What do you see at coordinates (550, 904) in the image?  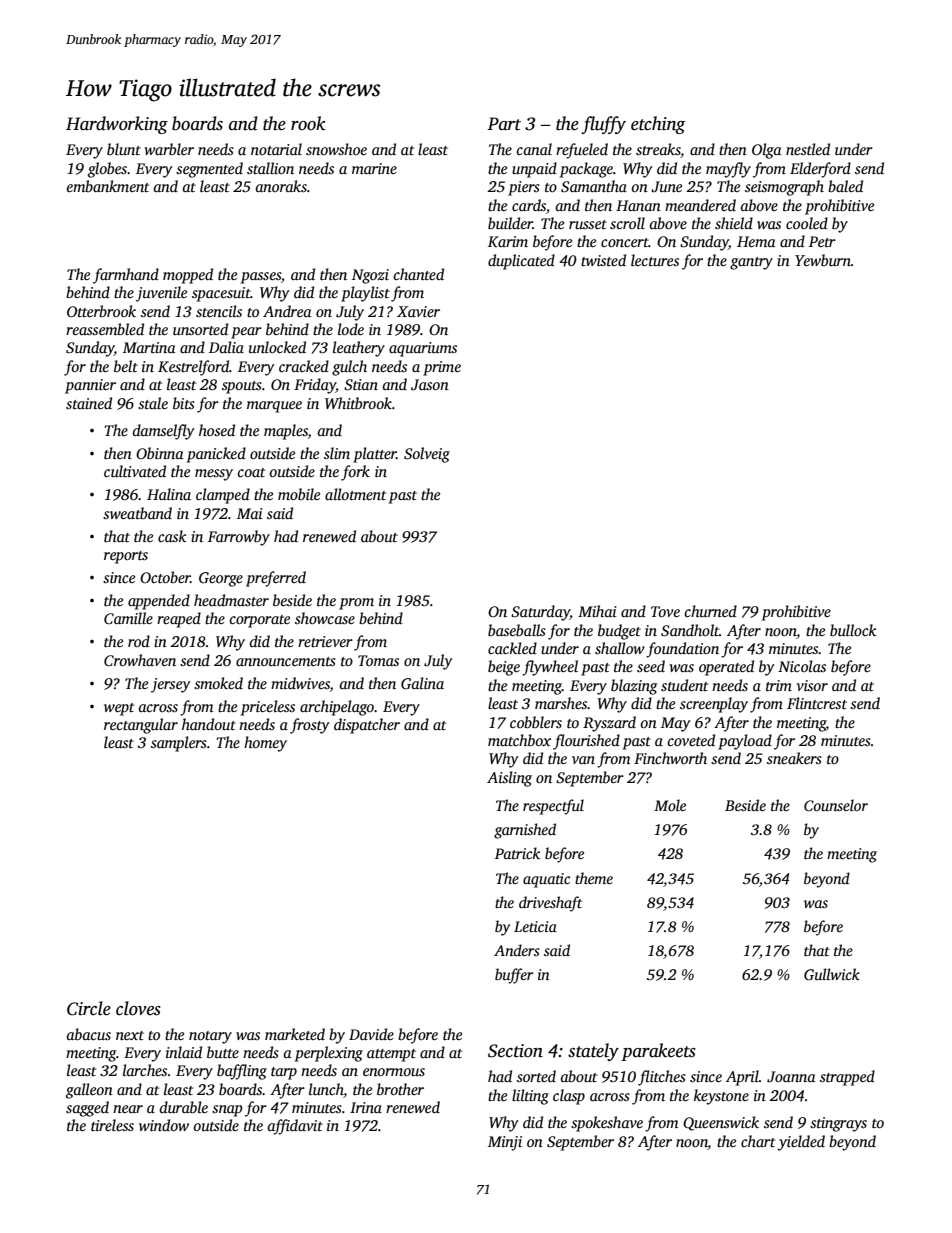 I see `driveshaft` at bounding box center [550, 904].
